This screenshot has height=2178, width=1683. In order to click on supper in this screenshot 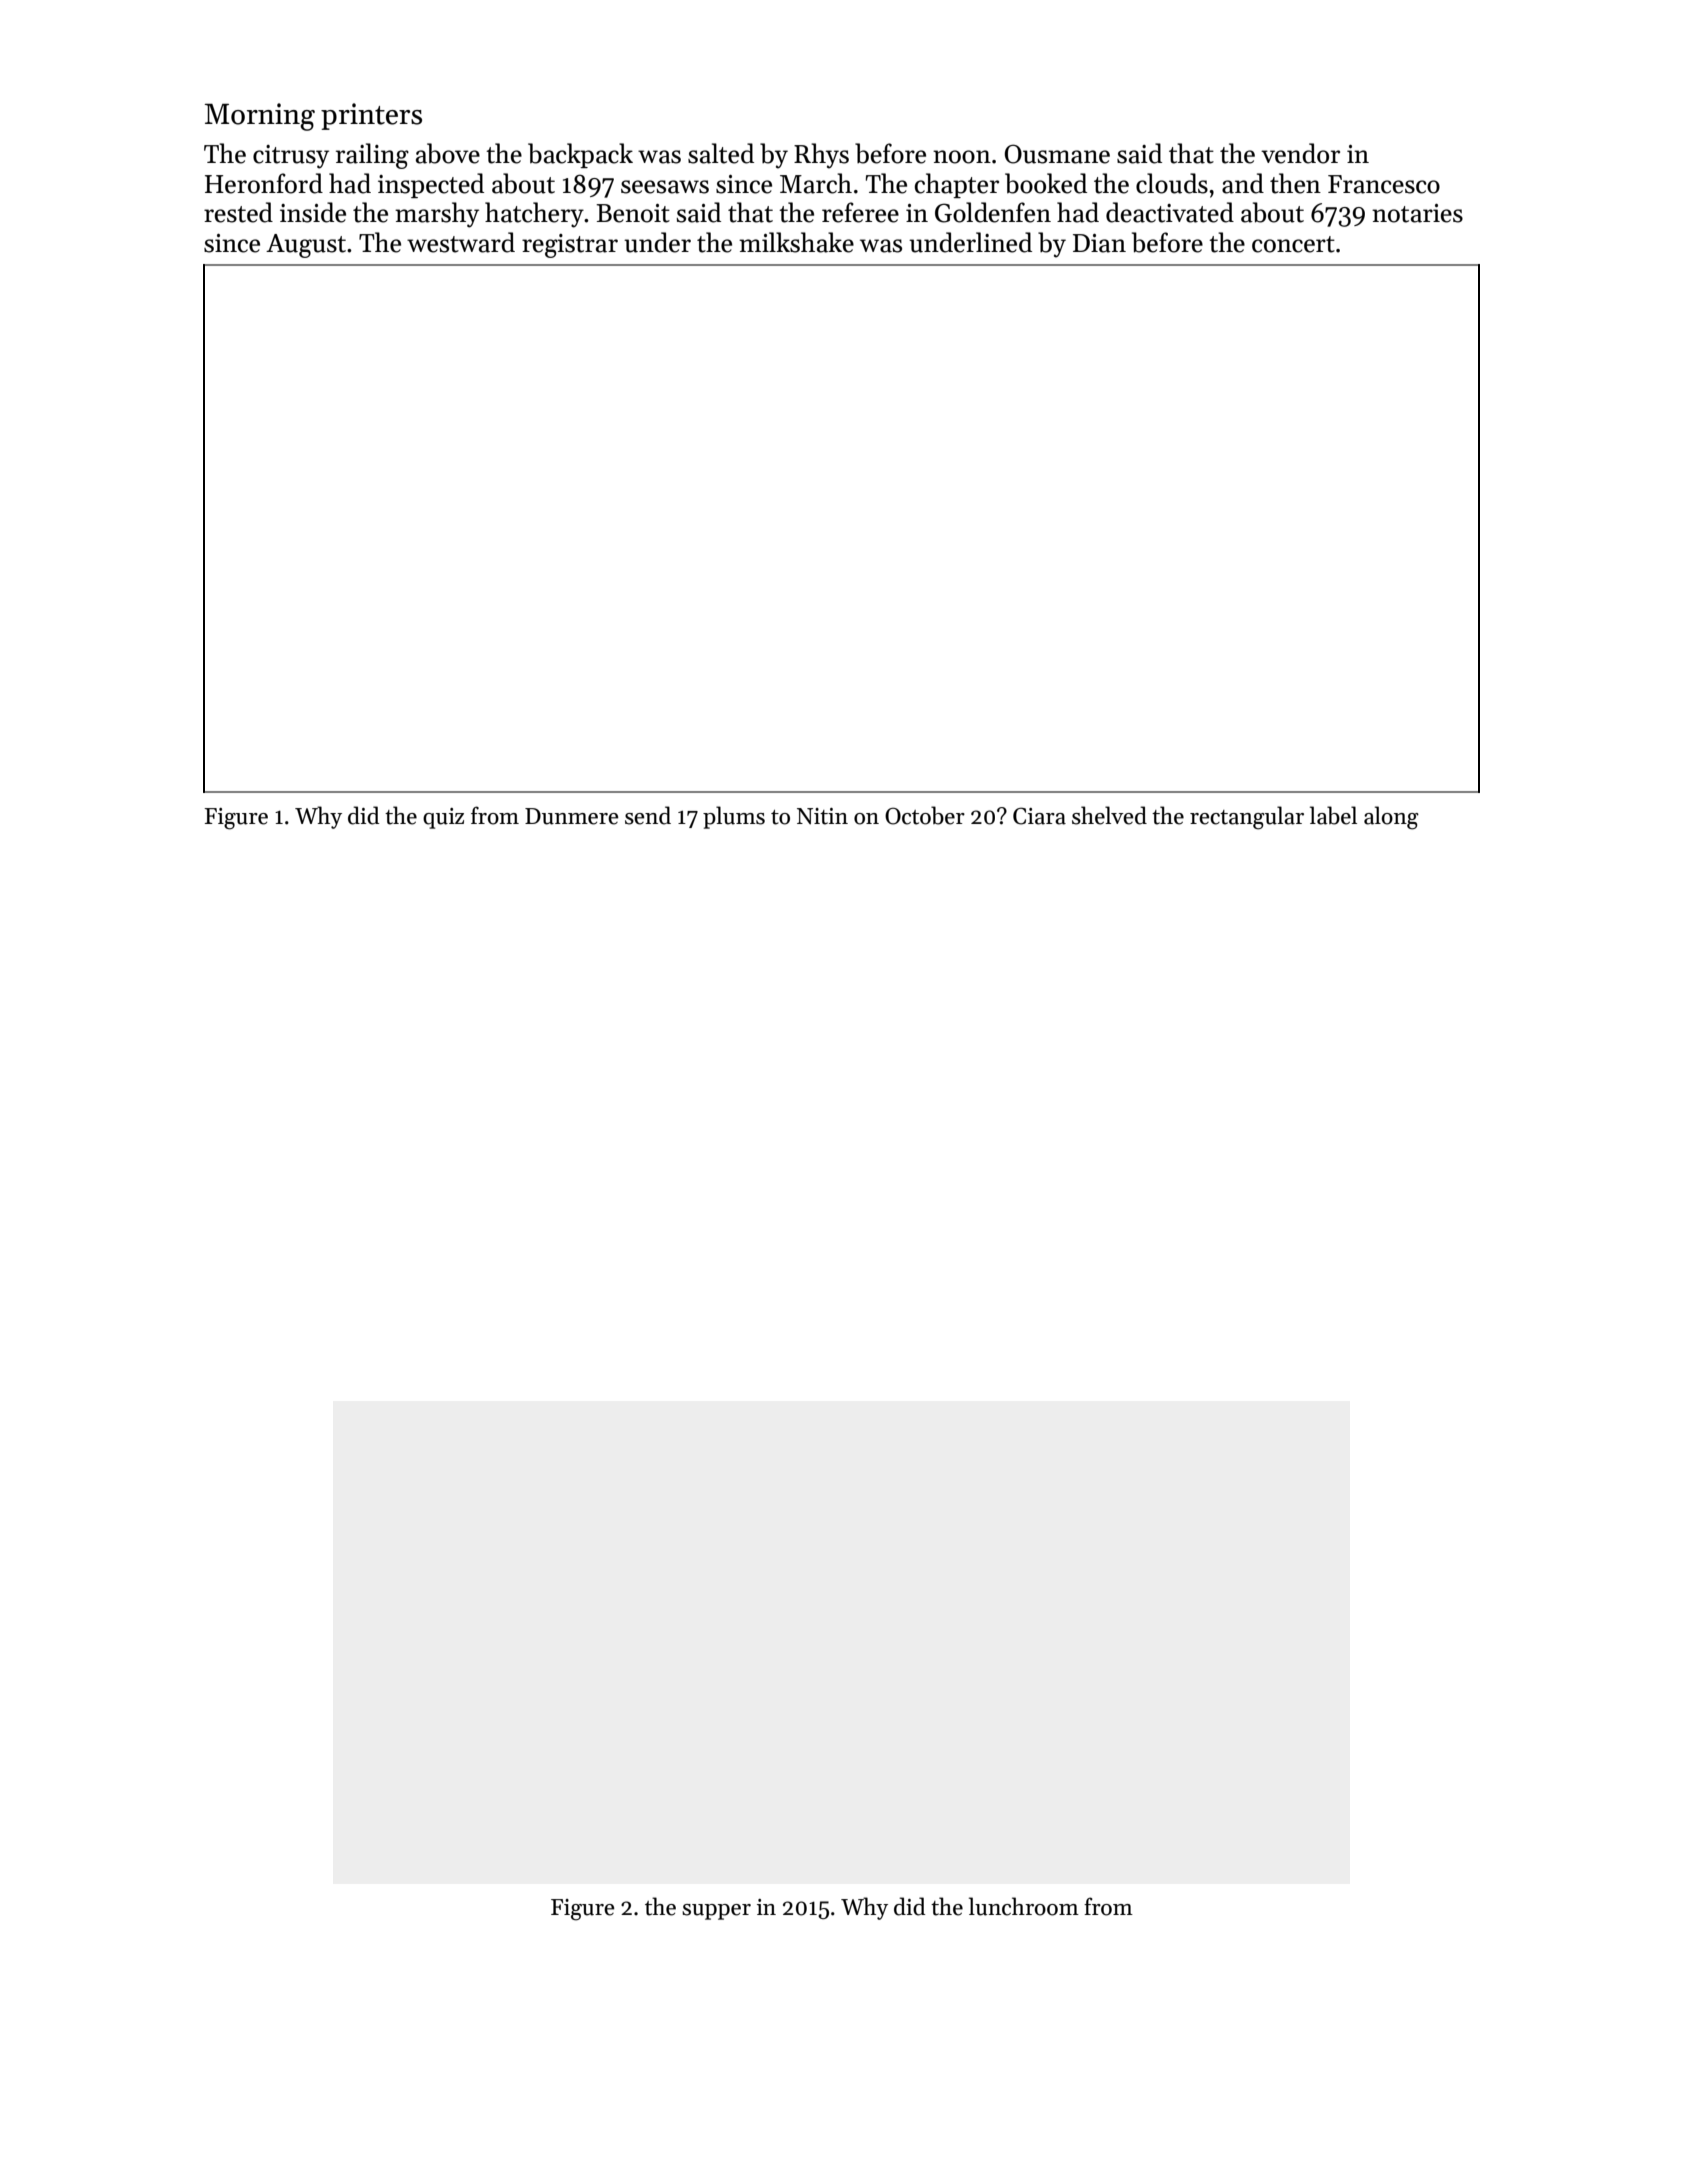, I will do `click(716, 1912)`.
